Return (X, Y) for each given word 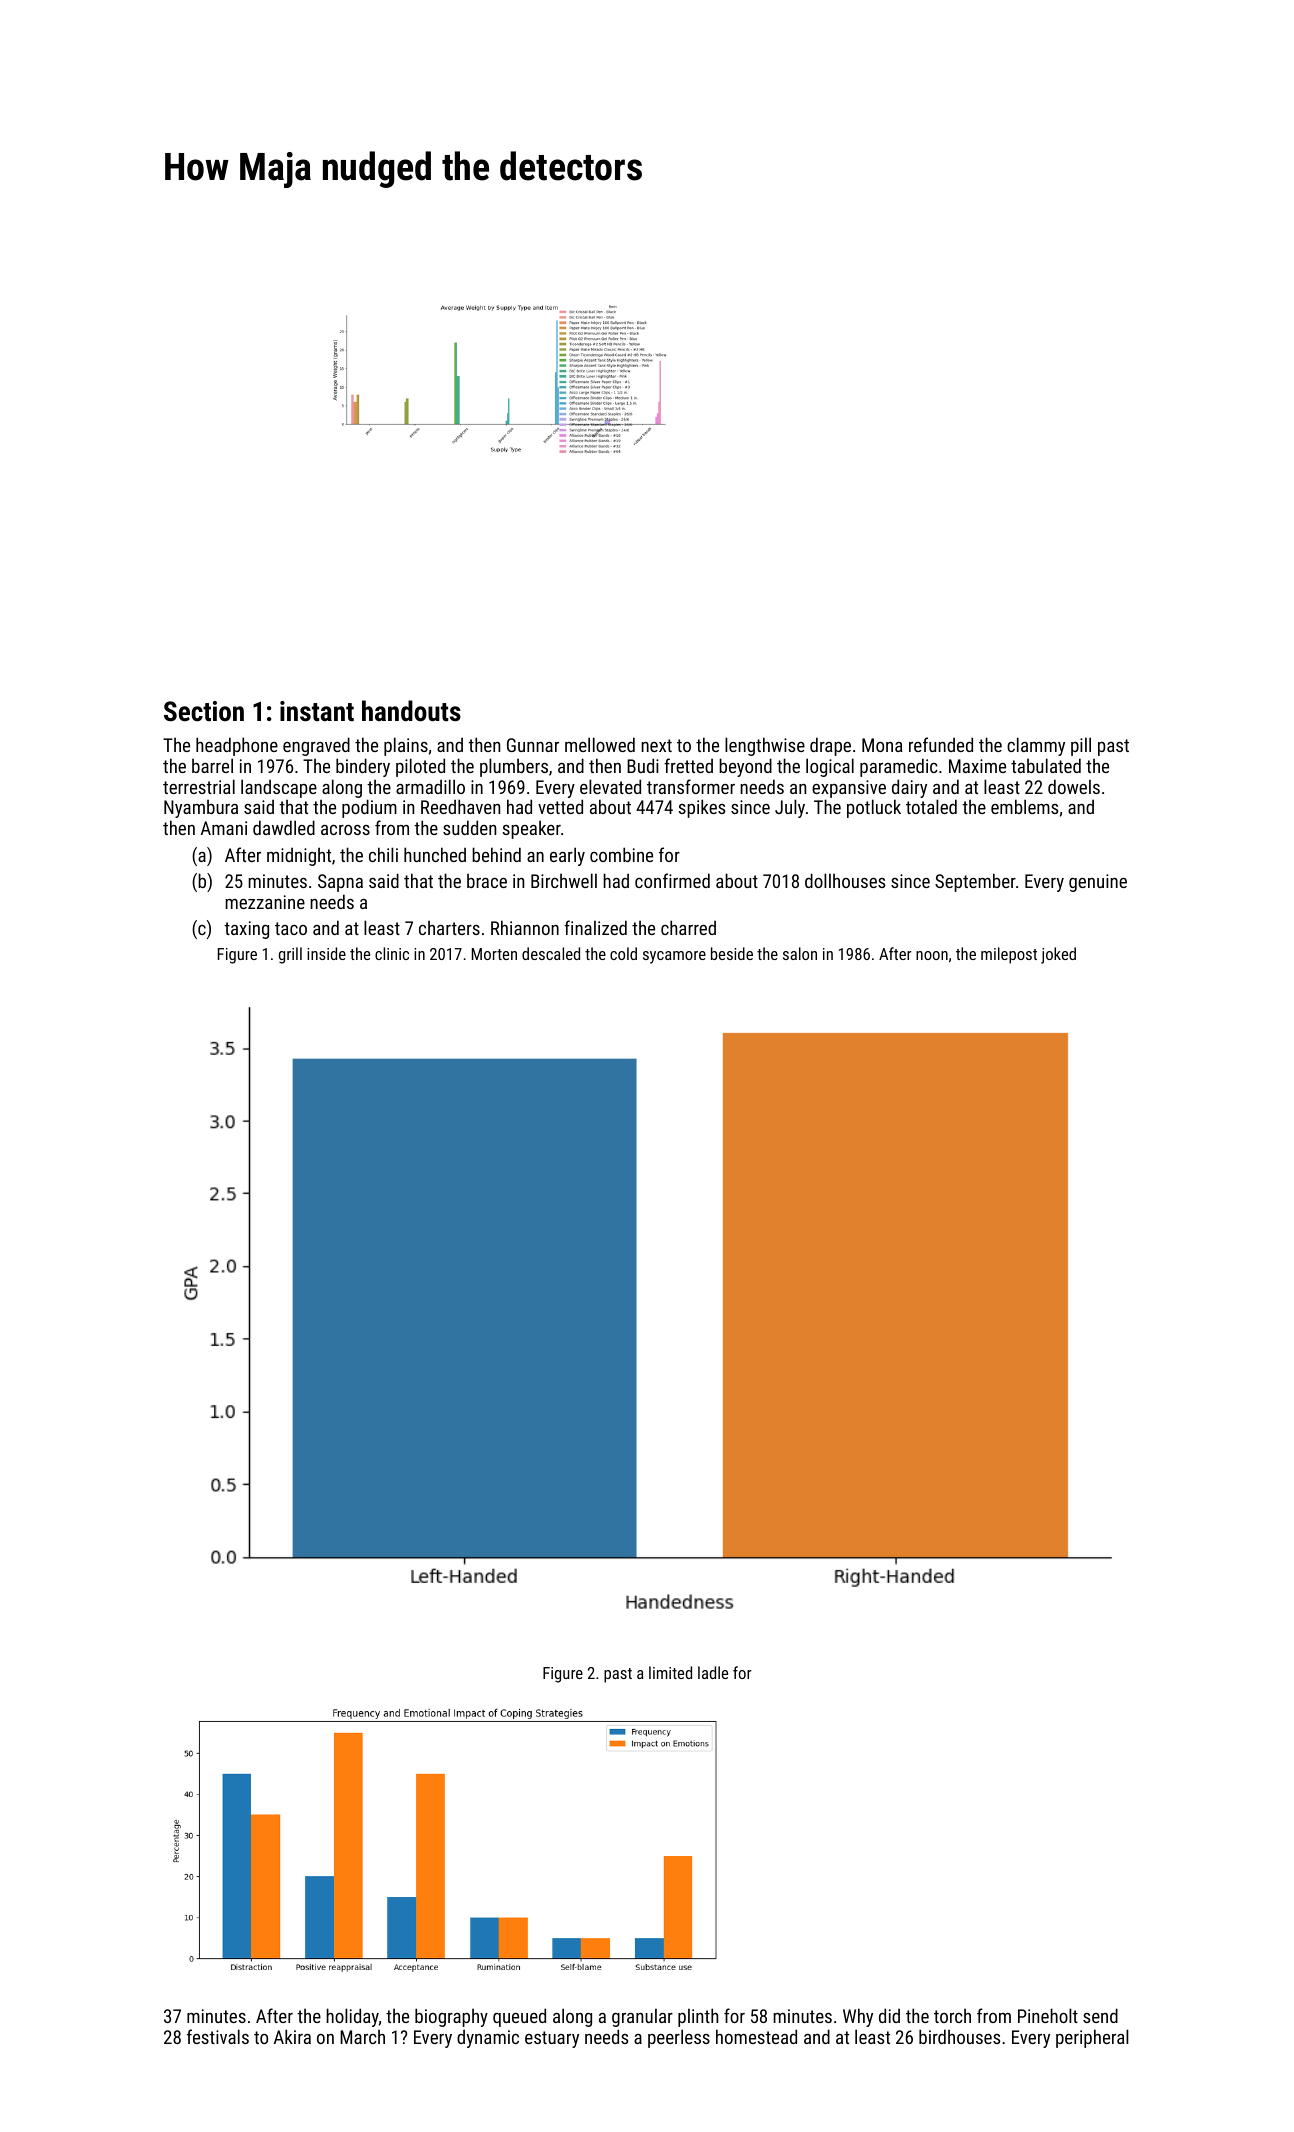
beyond (745, 767)
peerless (679, 2038)
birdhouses (959, 2036)
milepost (1009, 955)
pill (1081, 746)
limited (670, 1672)
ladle (713, 1672)
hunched (435, 854)
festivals (218, 2036)
